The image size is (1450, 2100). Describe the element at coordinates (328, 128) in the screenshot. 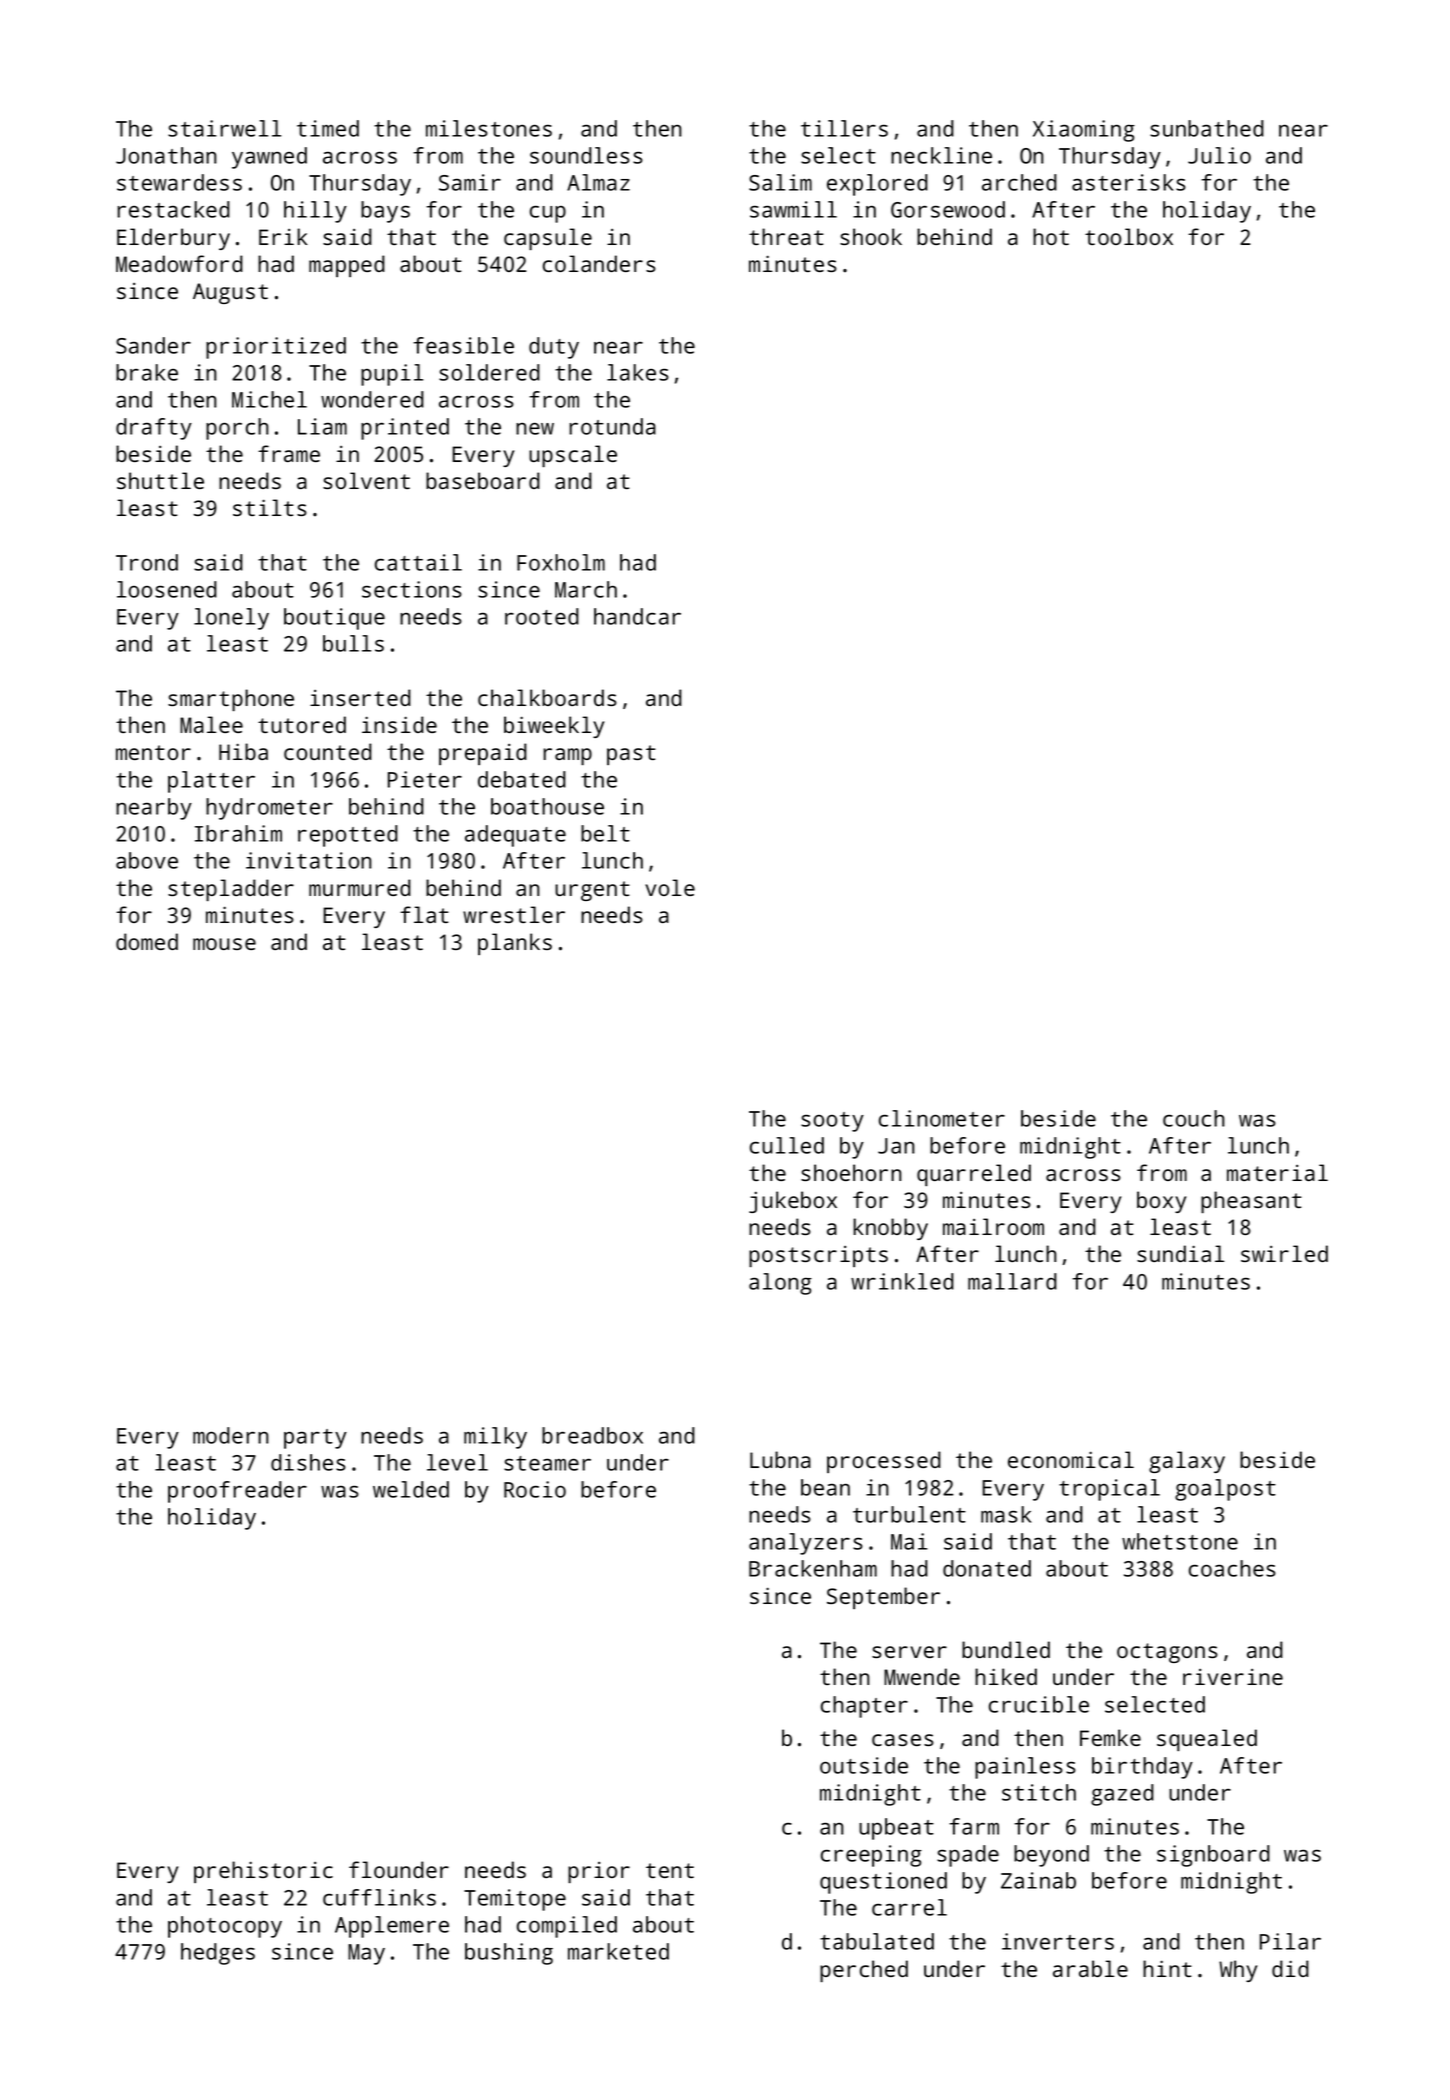

I see `timed` at that location.
